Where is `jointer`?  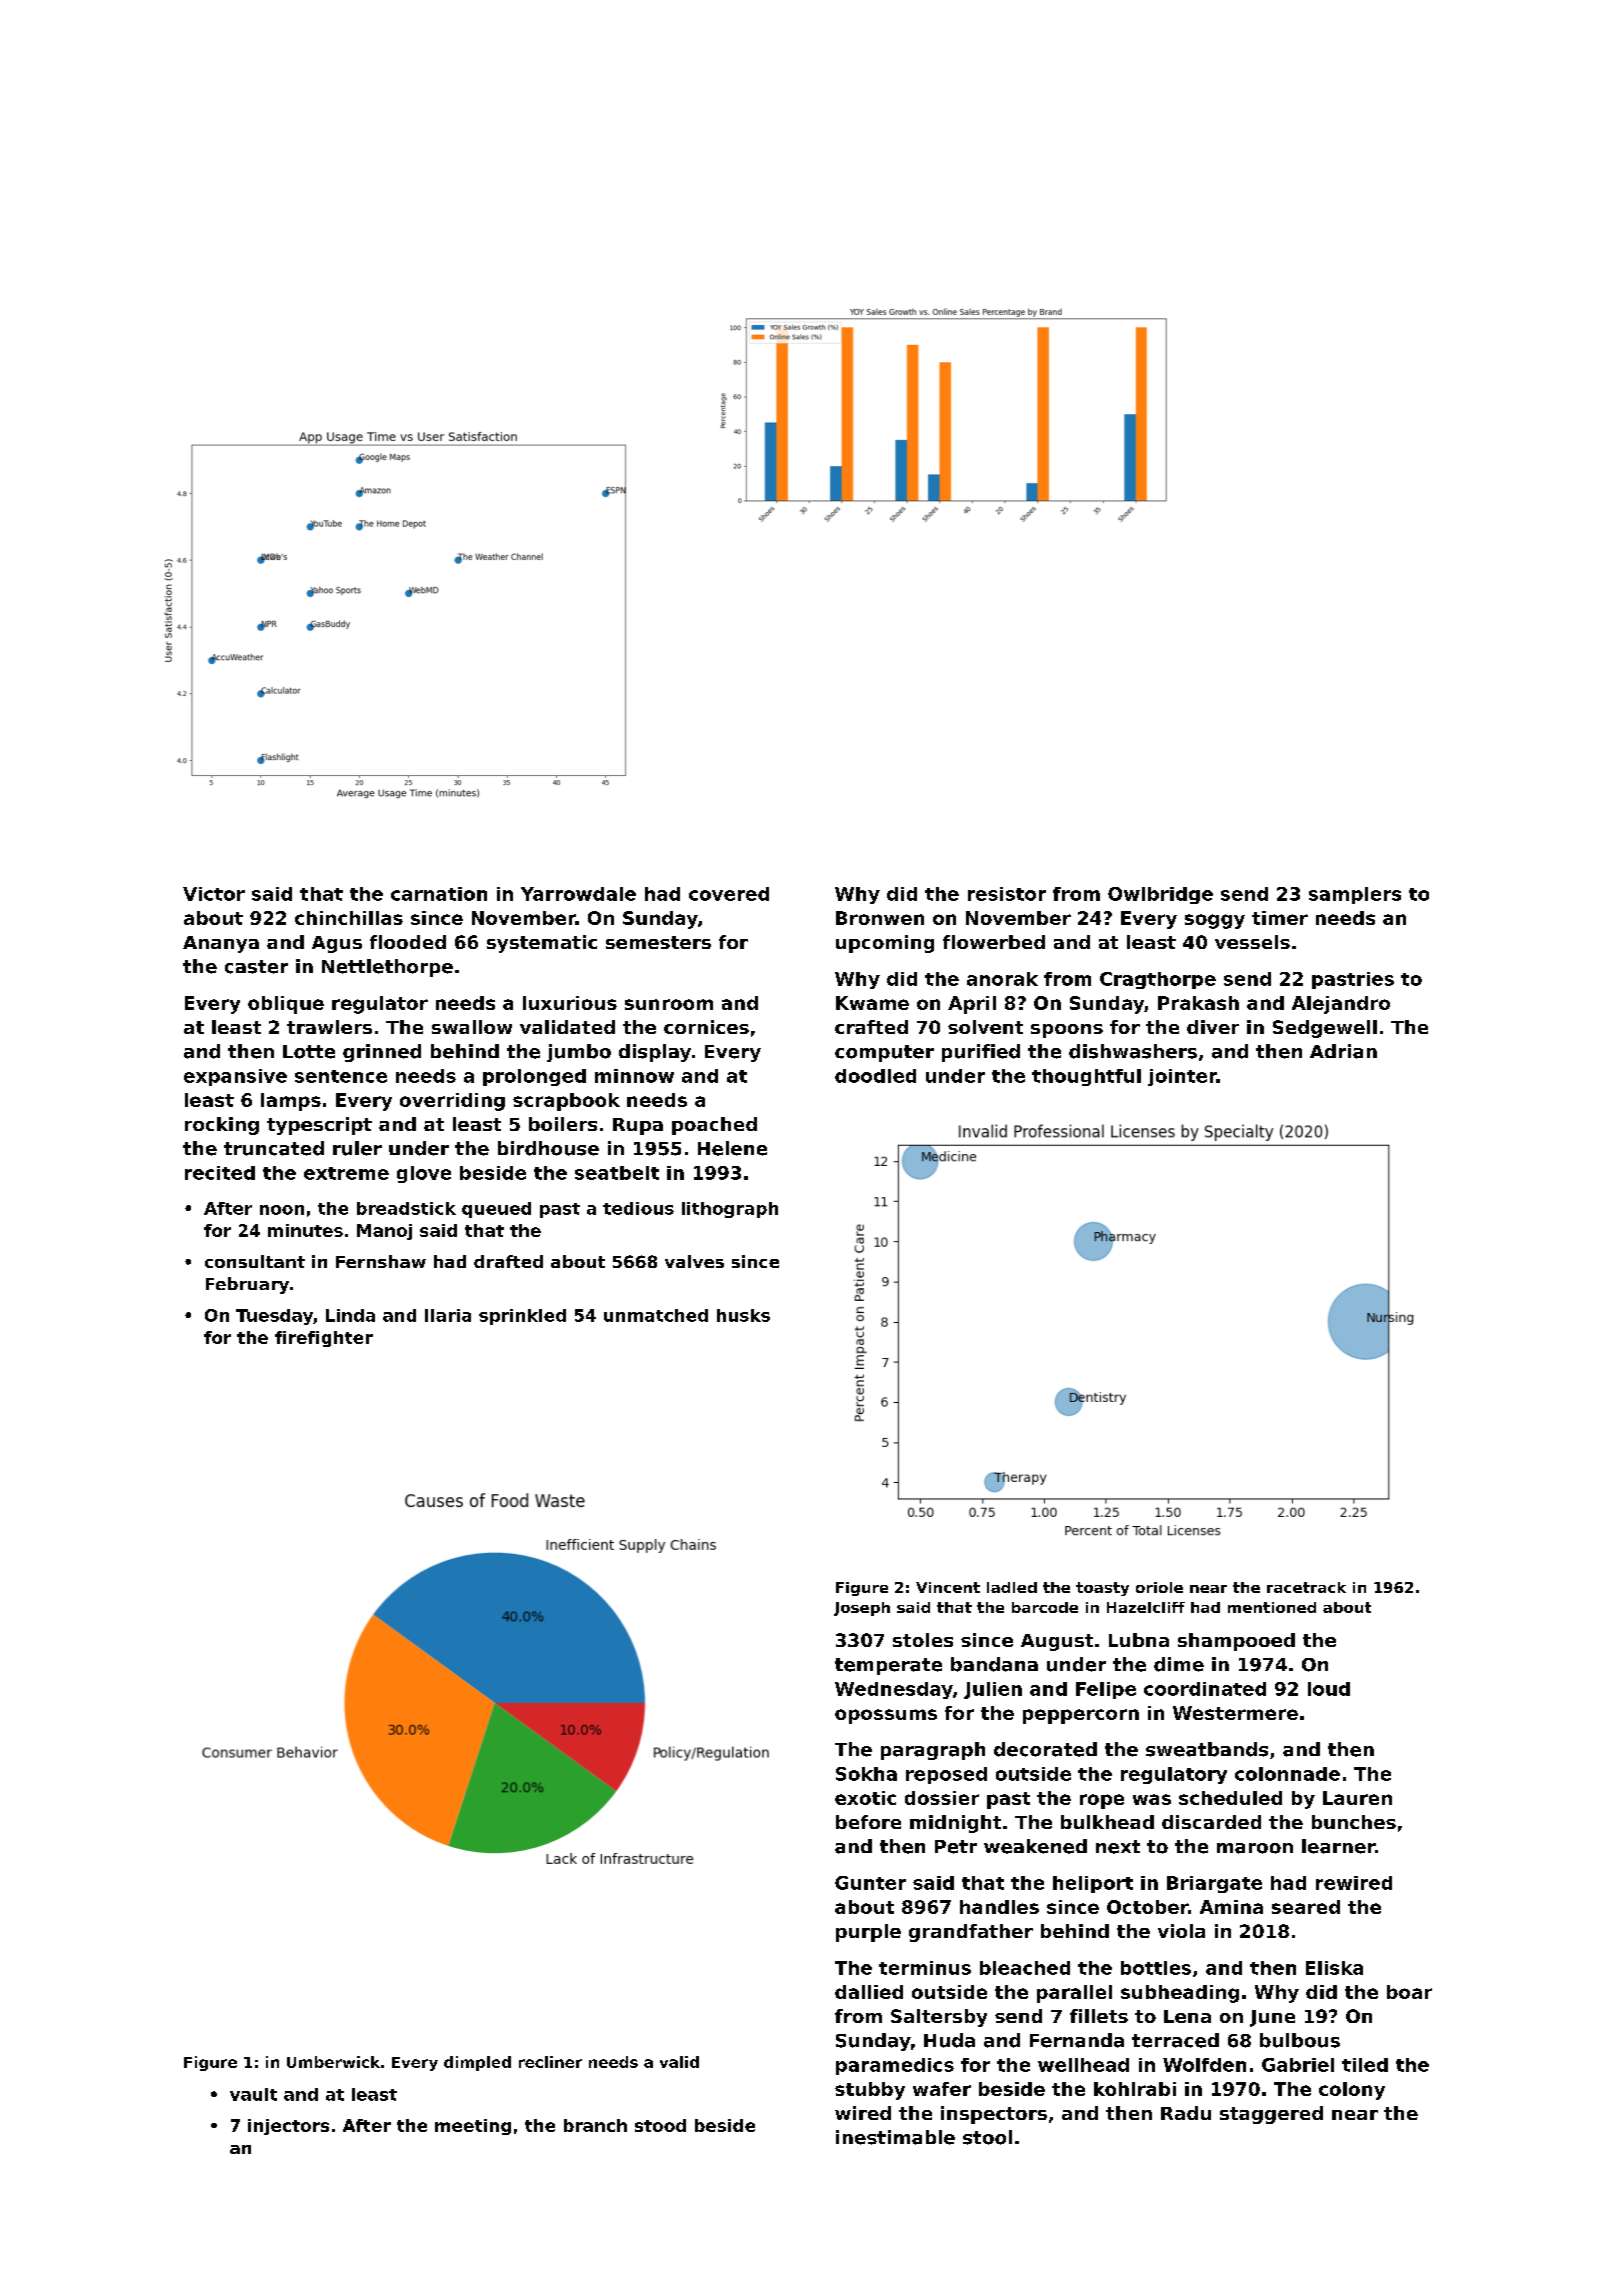
jointer is located at coordinates (1182, 1077).
